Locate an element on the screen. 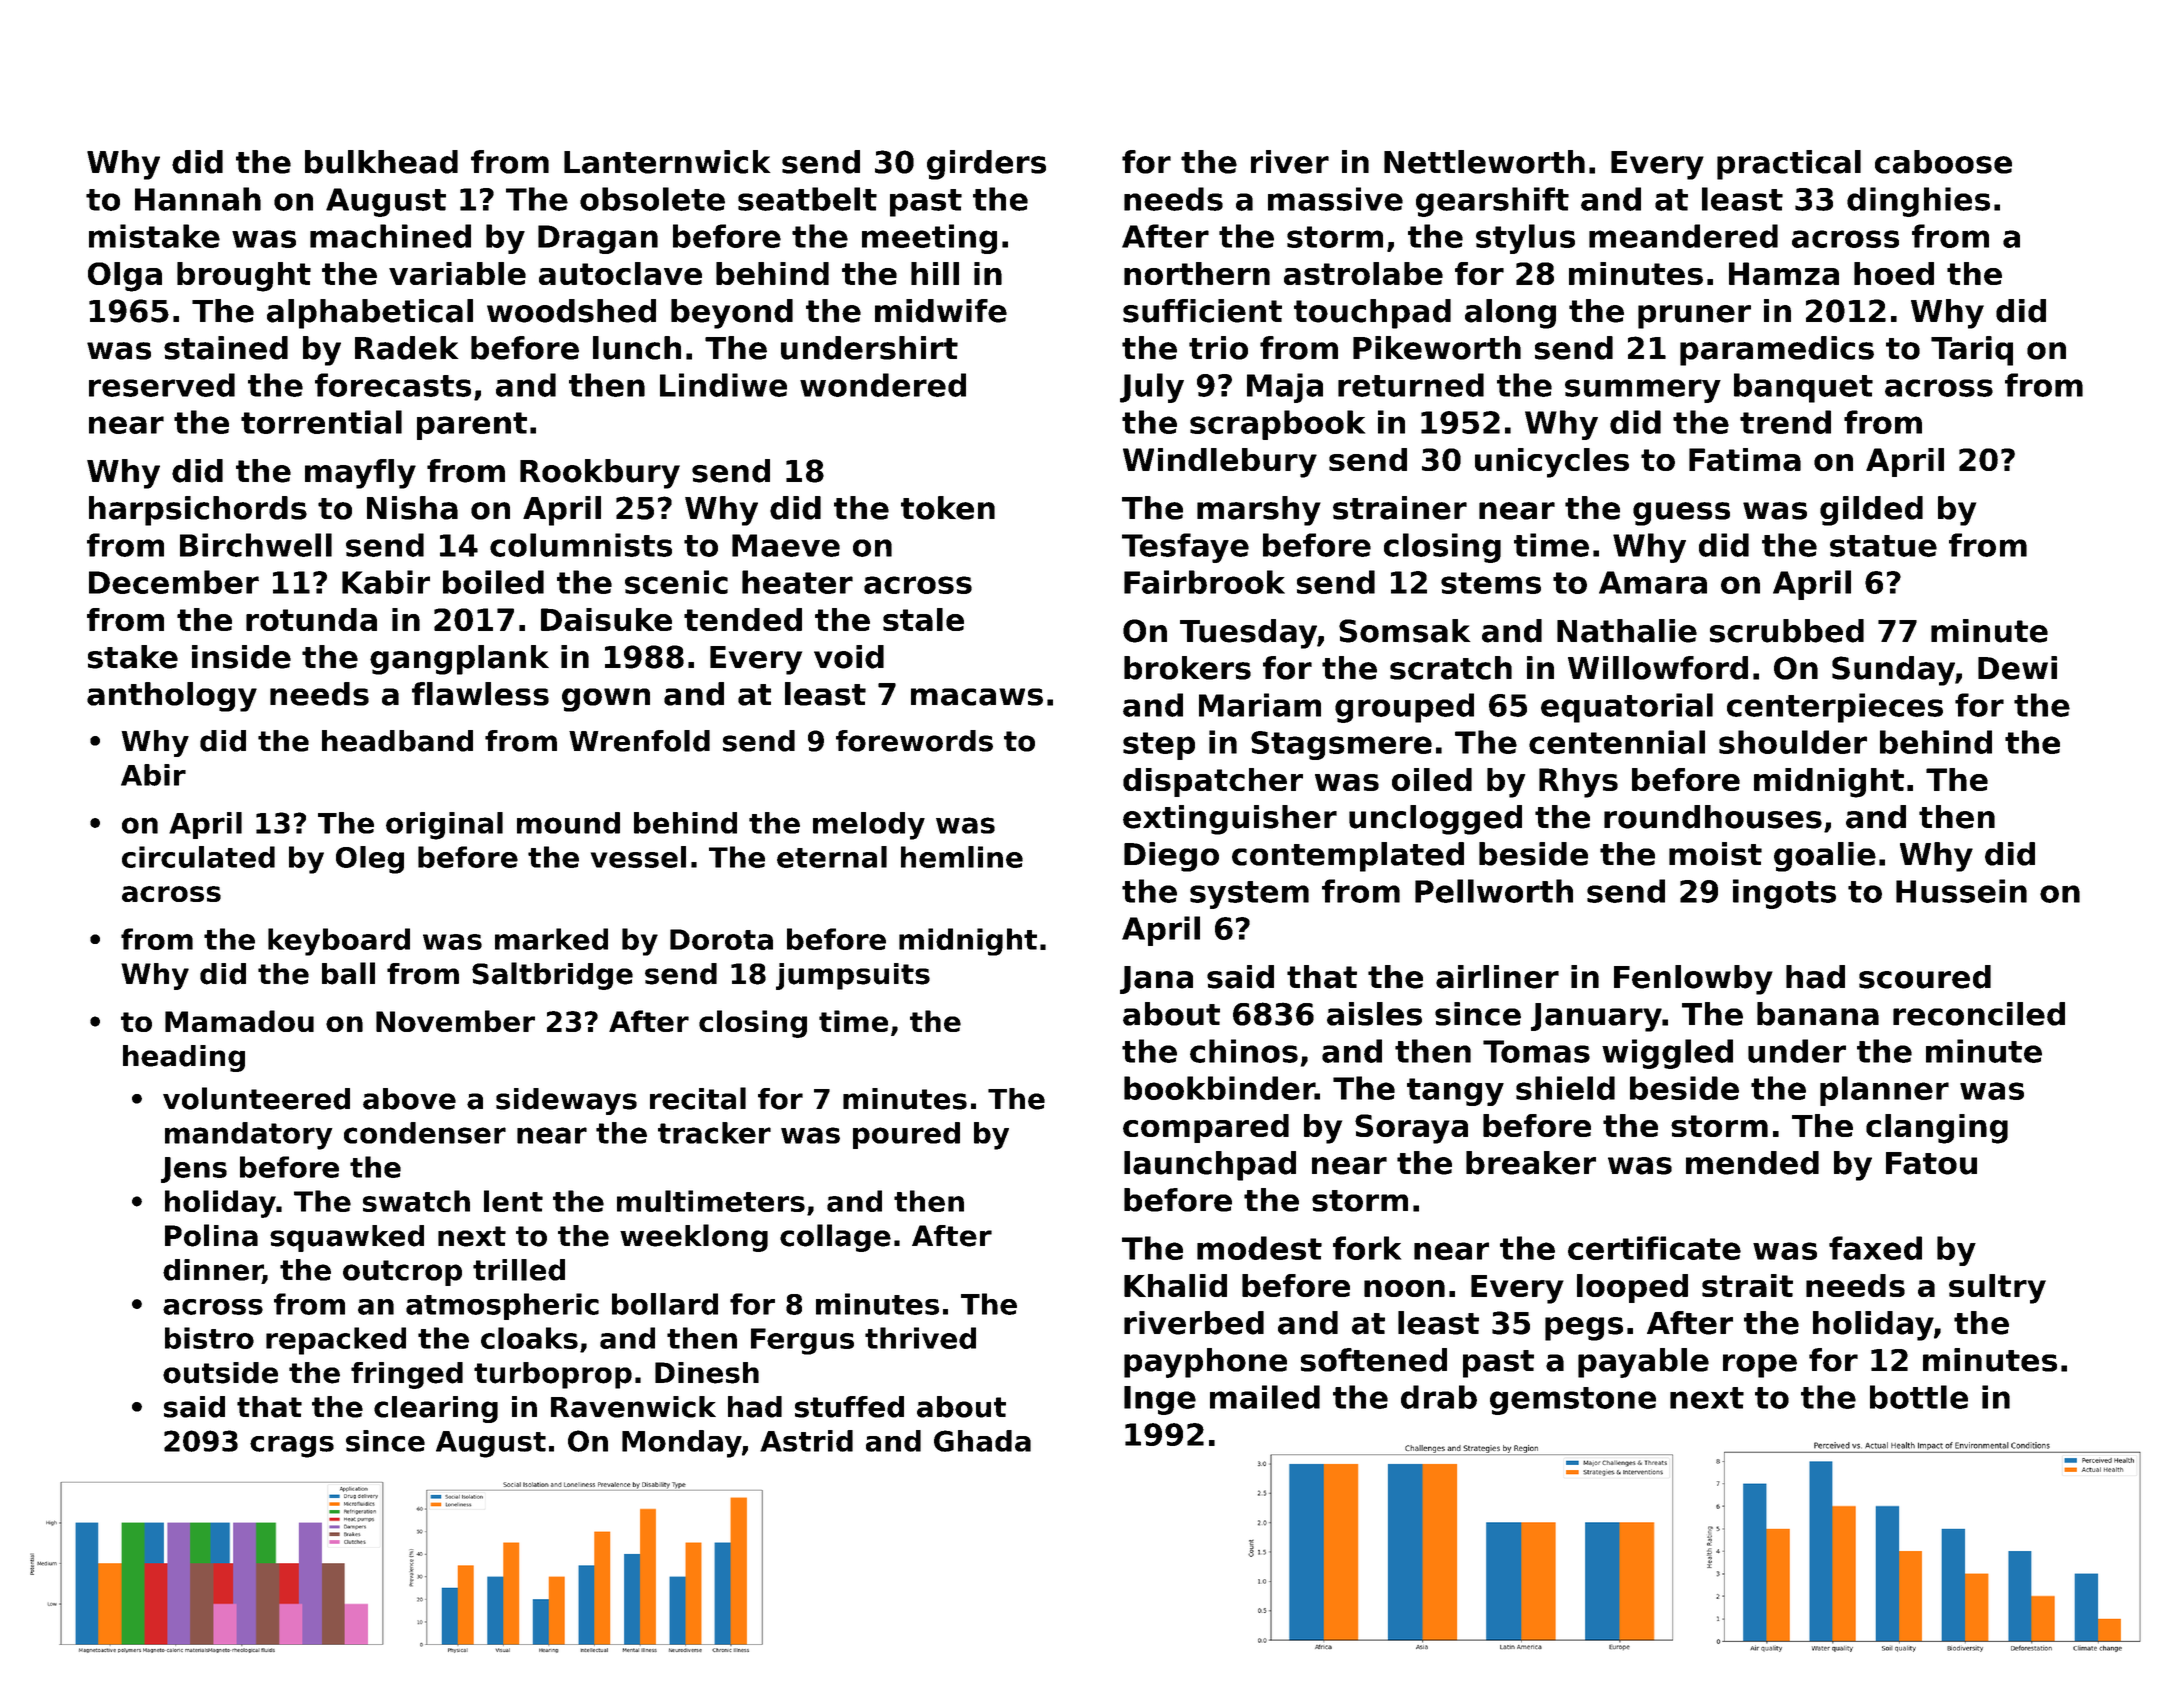 This screenshot has height=1683, width=2178. Stagsmere is located at coordinates (1341, 745).
